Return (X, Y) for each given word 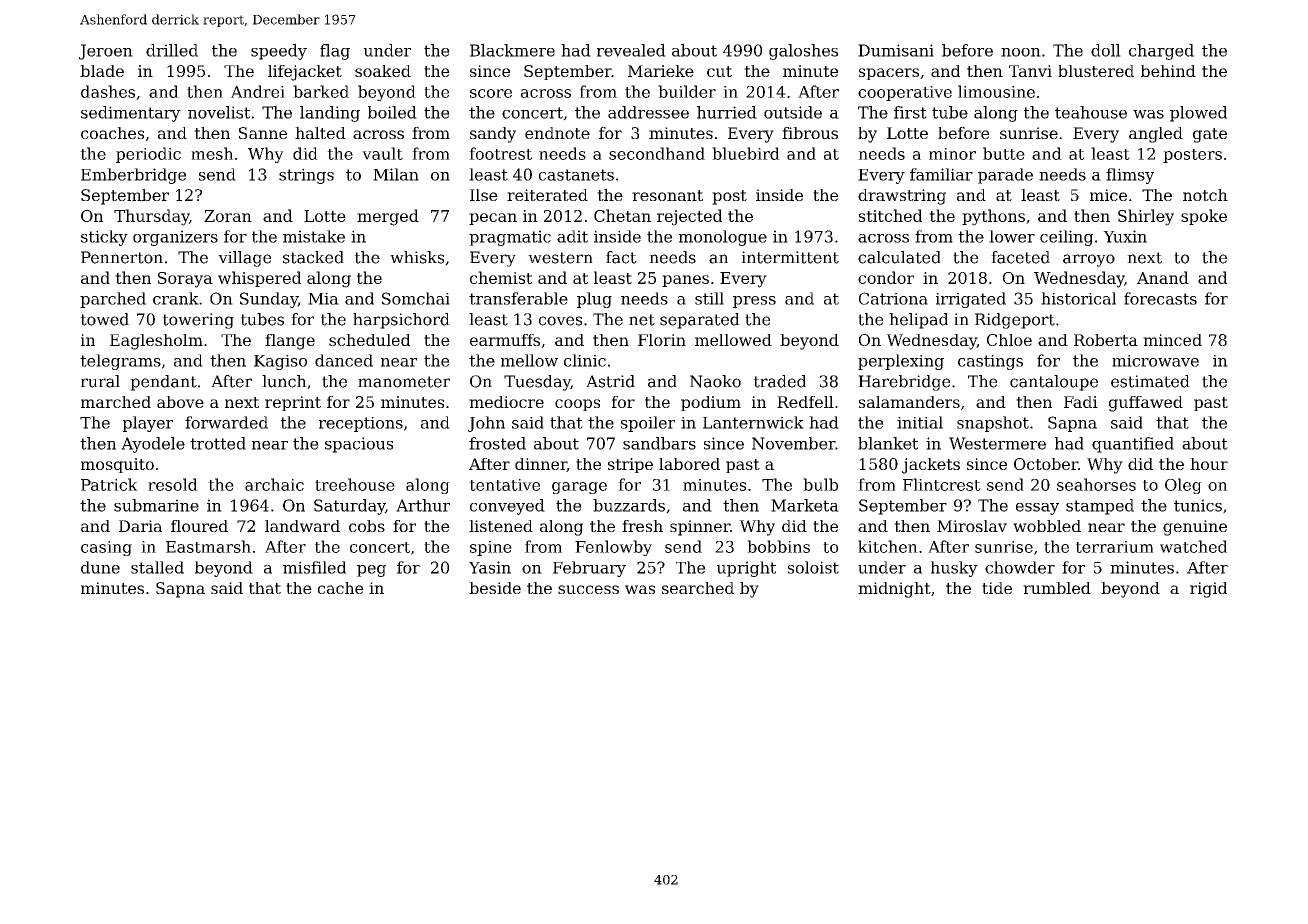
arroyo (1089, 260)
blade (102, 71)
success (588, 589)
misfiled (314, 567)
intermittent (790, 257)
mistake (314, 236)
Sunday (269, 300)
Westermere (997, 443)
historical (1078, 298)
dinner (541, 465)
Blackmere (512, 50)
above (180, 402)
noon (1021, 52)
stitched (890, 215)
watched (1193, 546)
